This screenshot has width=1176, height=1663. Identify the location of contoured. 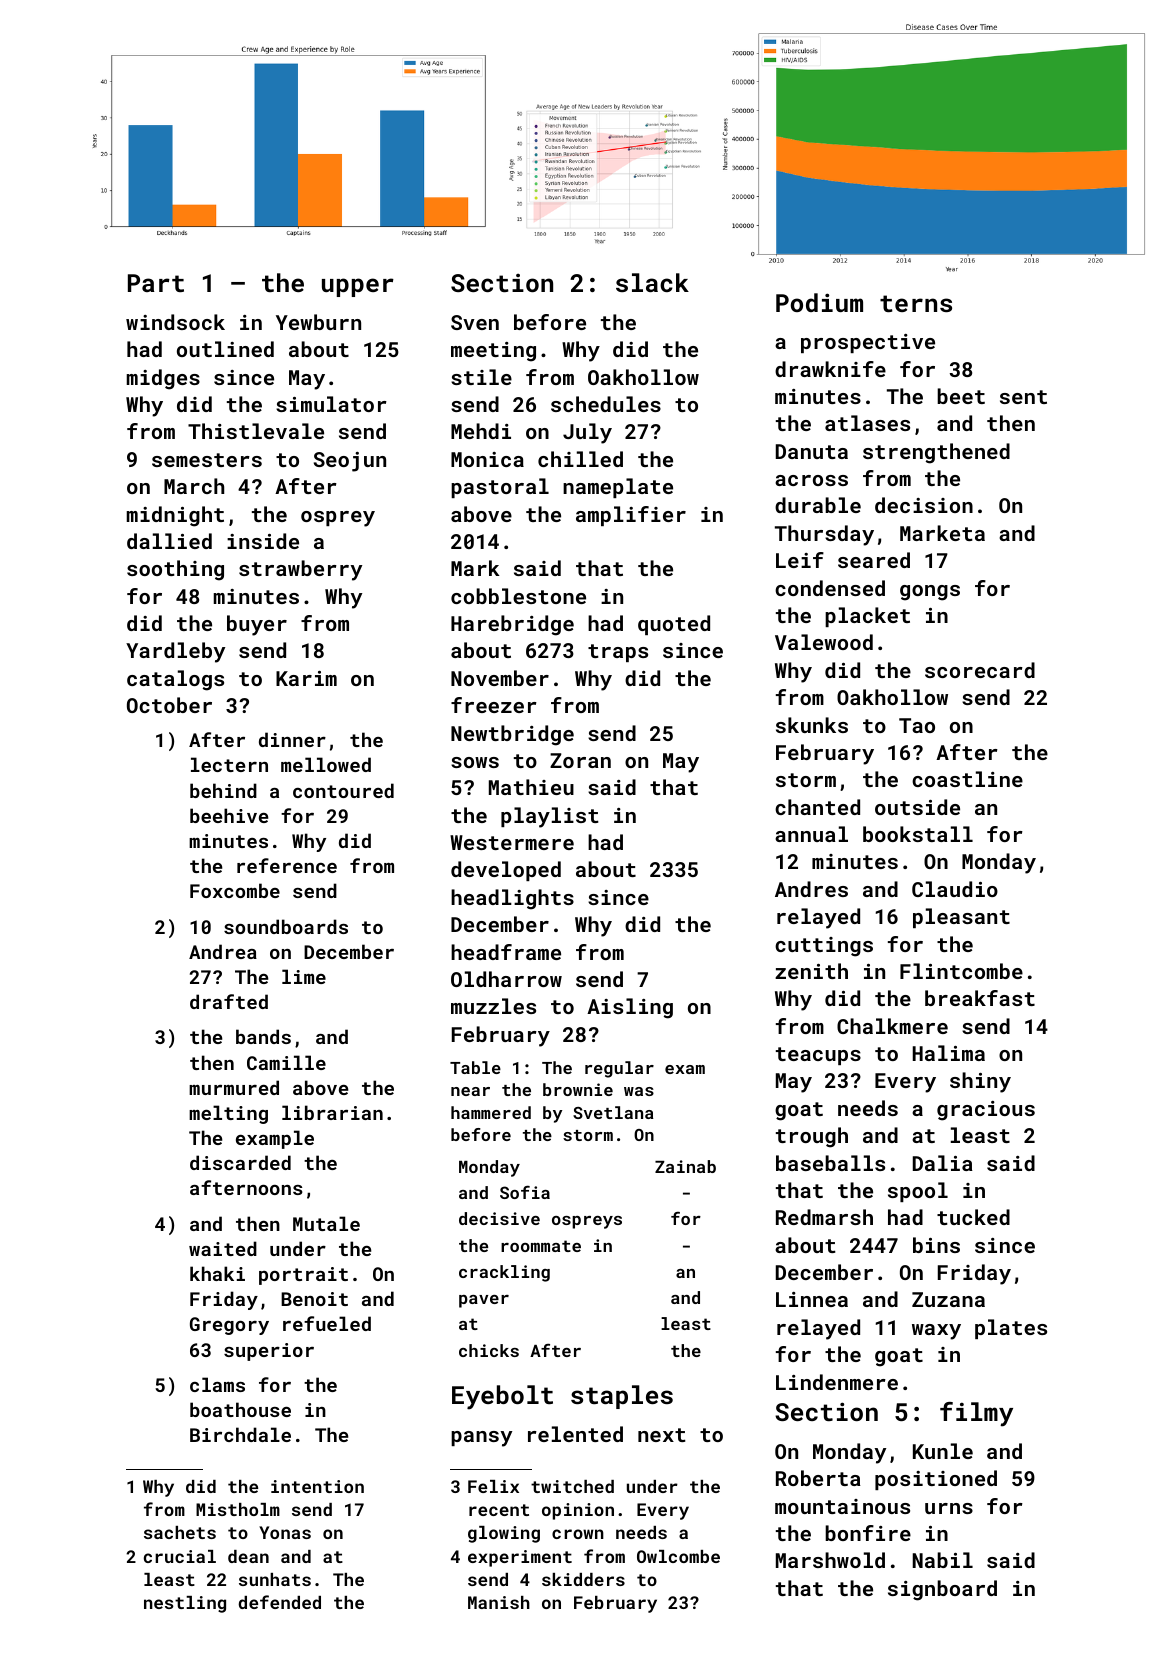
(343, 790).
